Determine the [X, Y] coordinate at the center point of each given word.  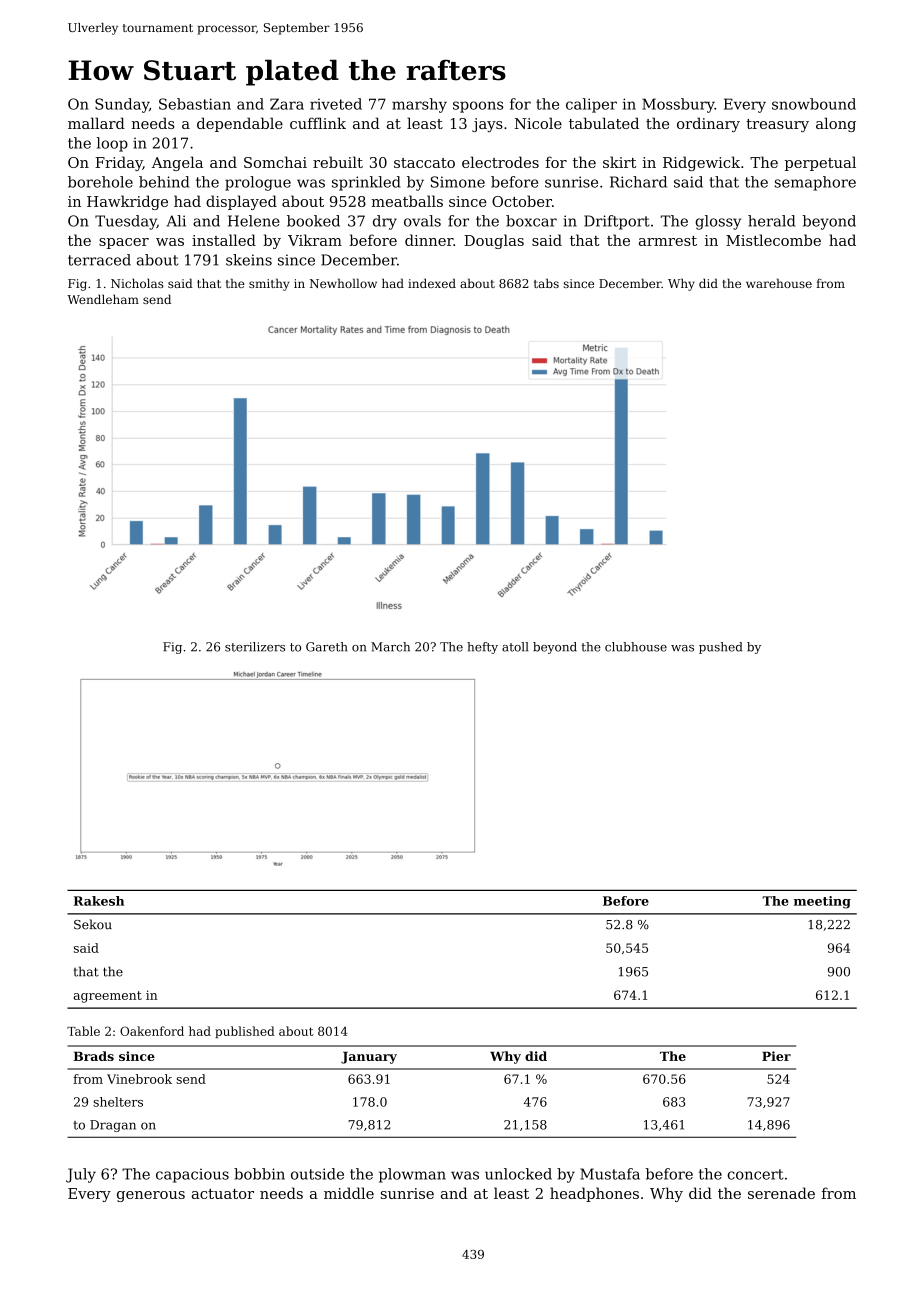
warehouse [779, 283]
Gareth [326, 647]
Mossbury [678, 105]
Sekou [93, 924]
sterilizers [255, 647]
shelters [118, 1102]
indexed [432, 283]
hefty [482, 648]
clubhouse [636, 647]
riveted [336, 104]
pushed [720, 648]
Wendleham [103, 299]
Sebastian [195, 104]
